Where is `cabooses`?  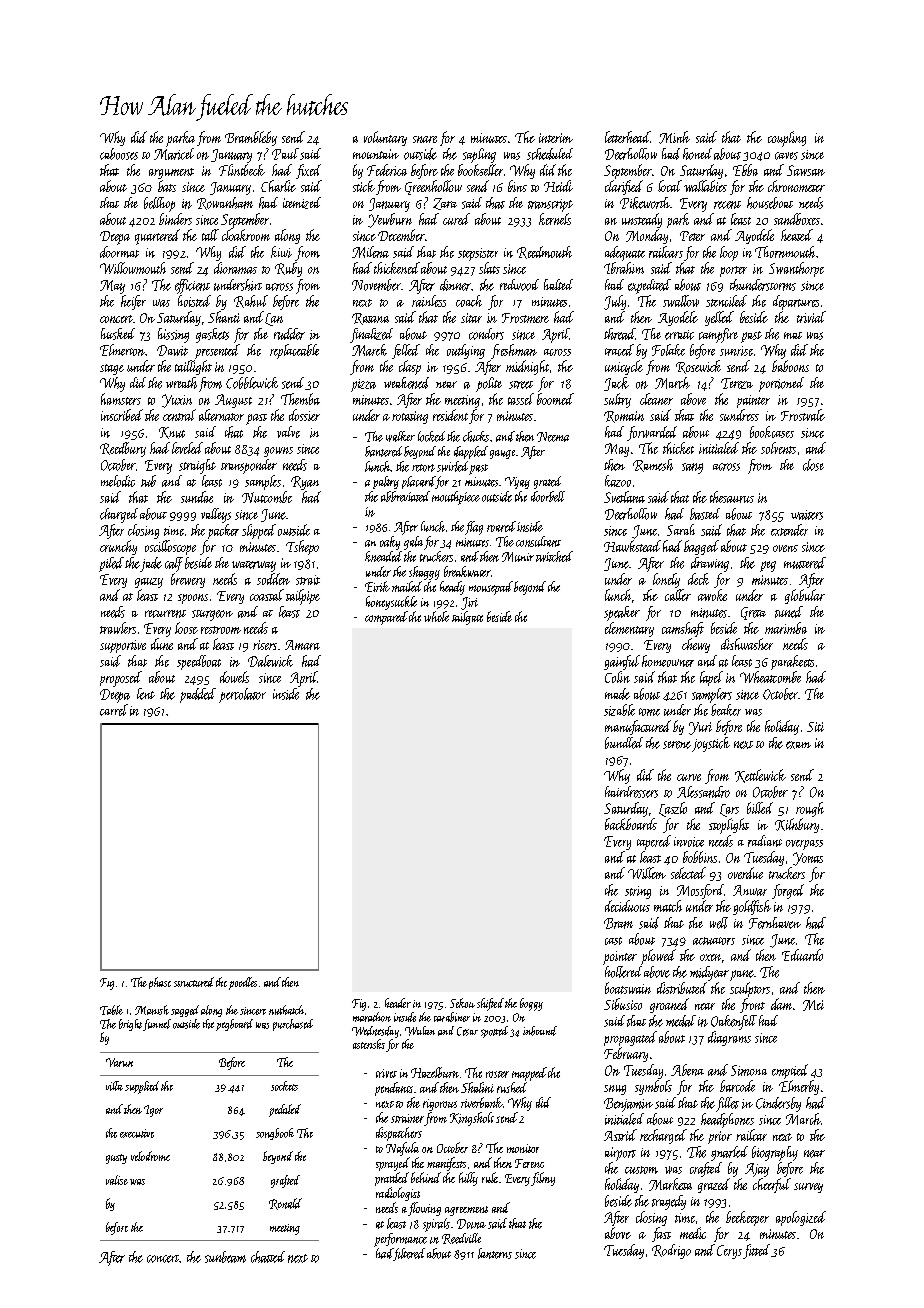
cabooses is located at coordinates (119, 154).
